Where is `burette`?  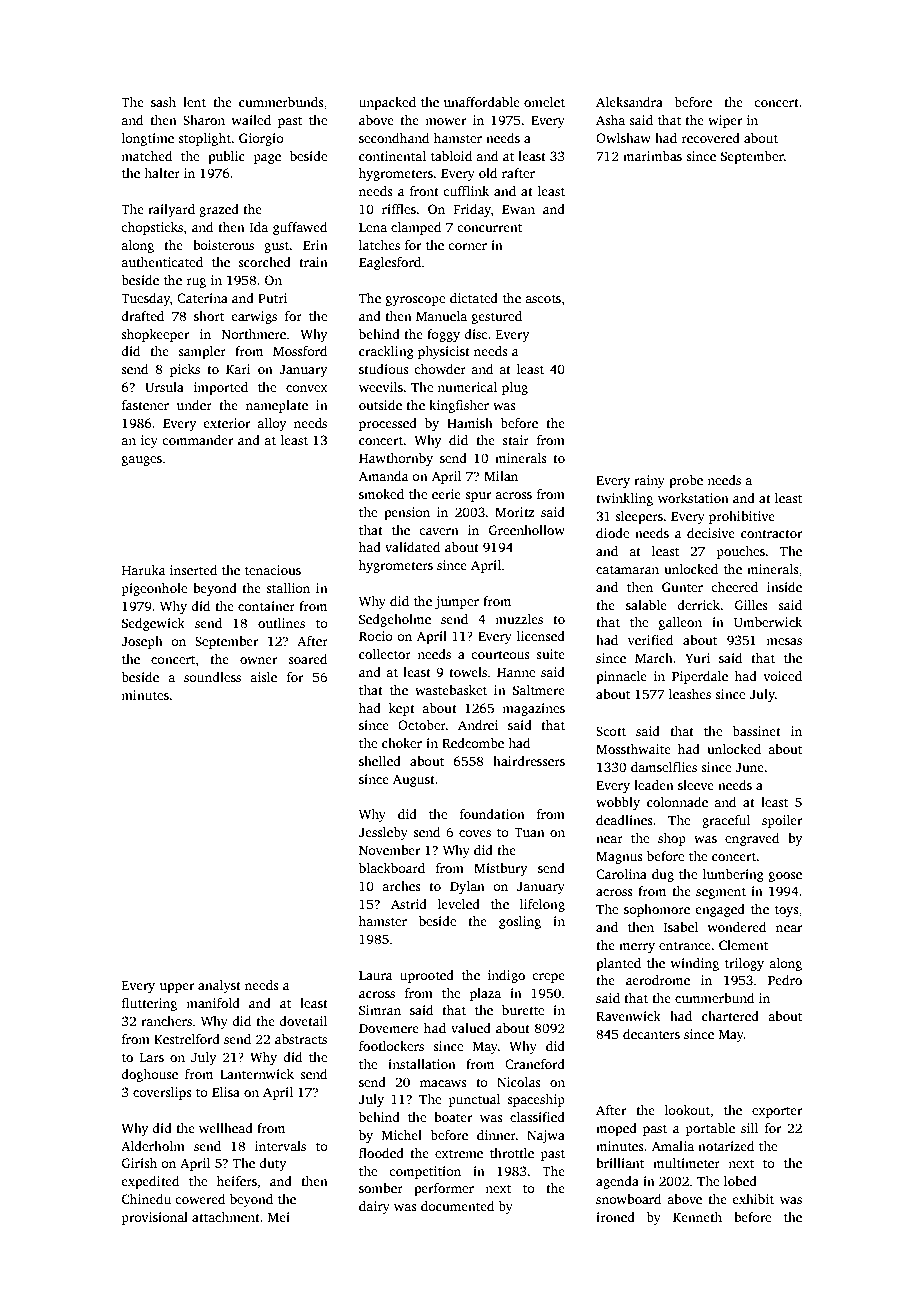
burette is located at coordinates (523, 1010).
